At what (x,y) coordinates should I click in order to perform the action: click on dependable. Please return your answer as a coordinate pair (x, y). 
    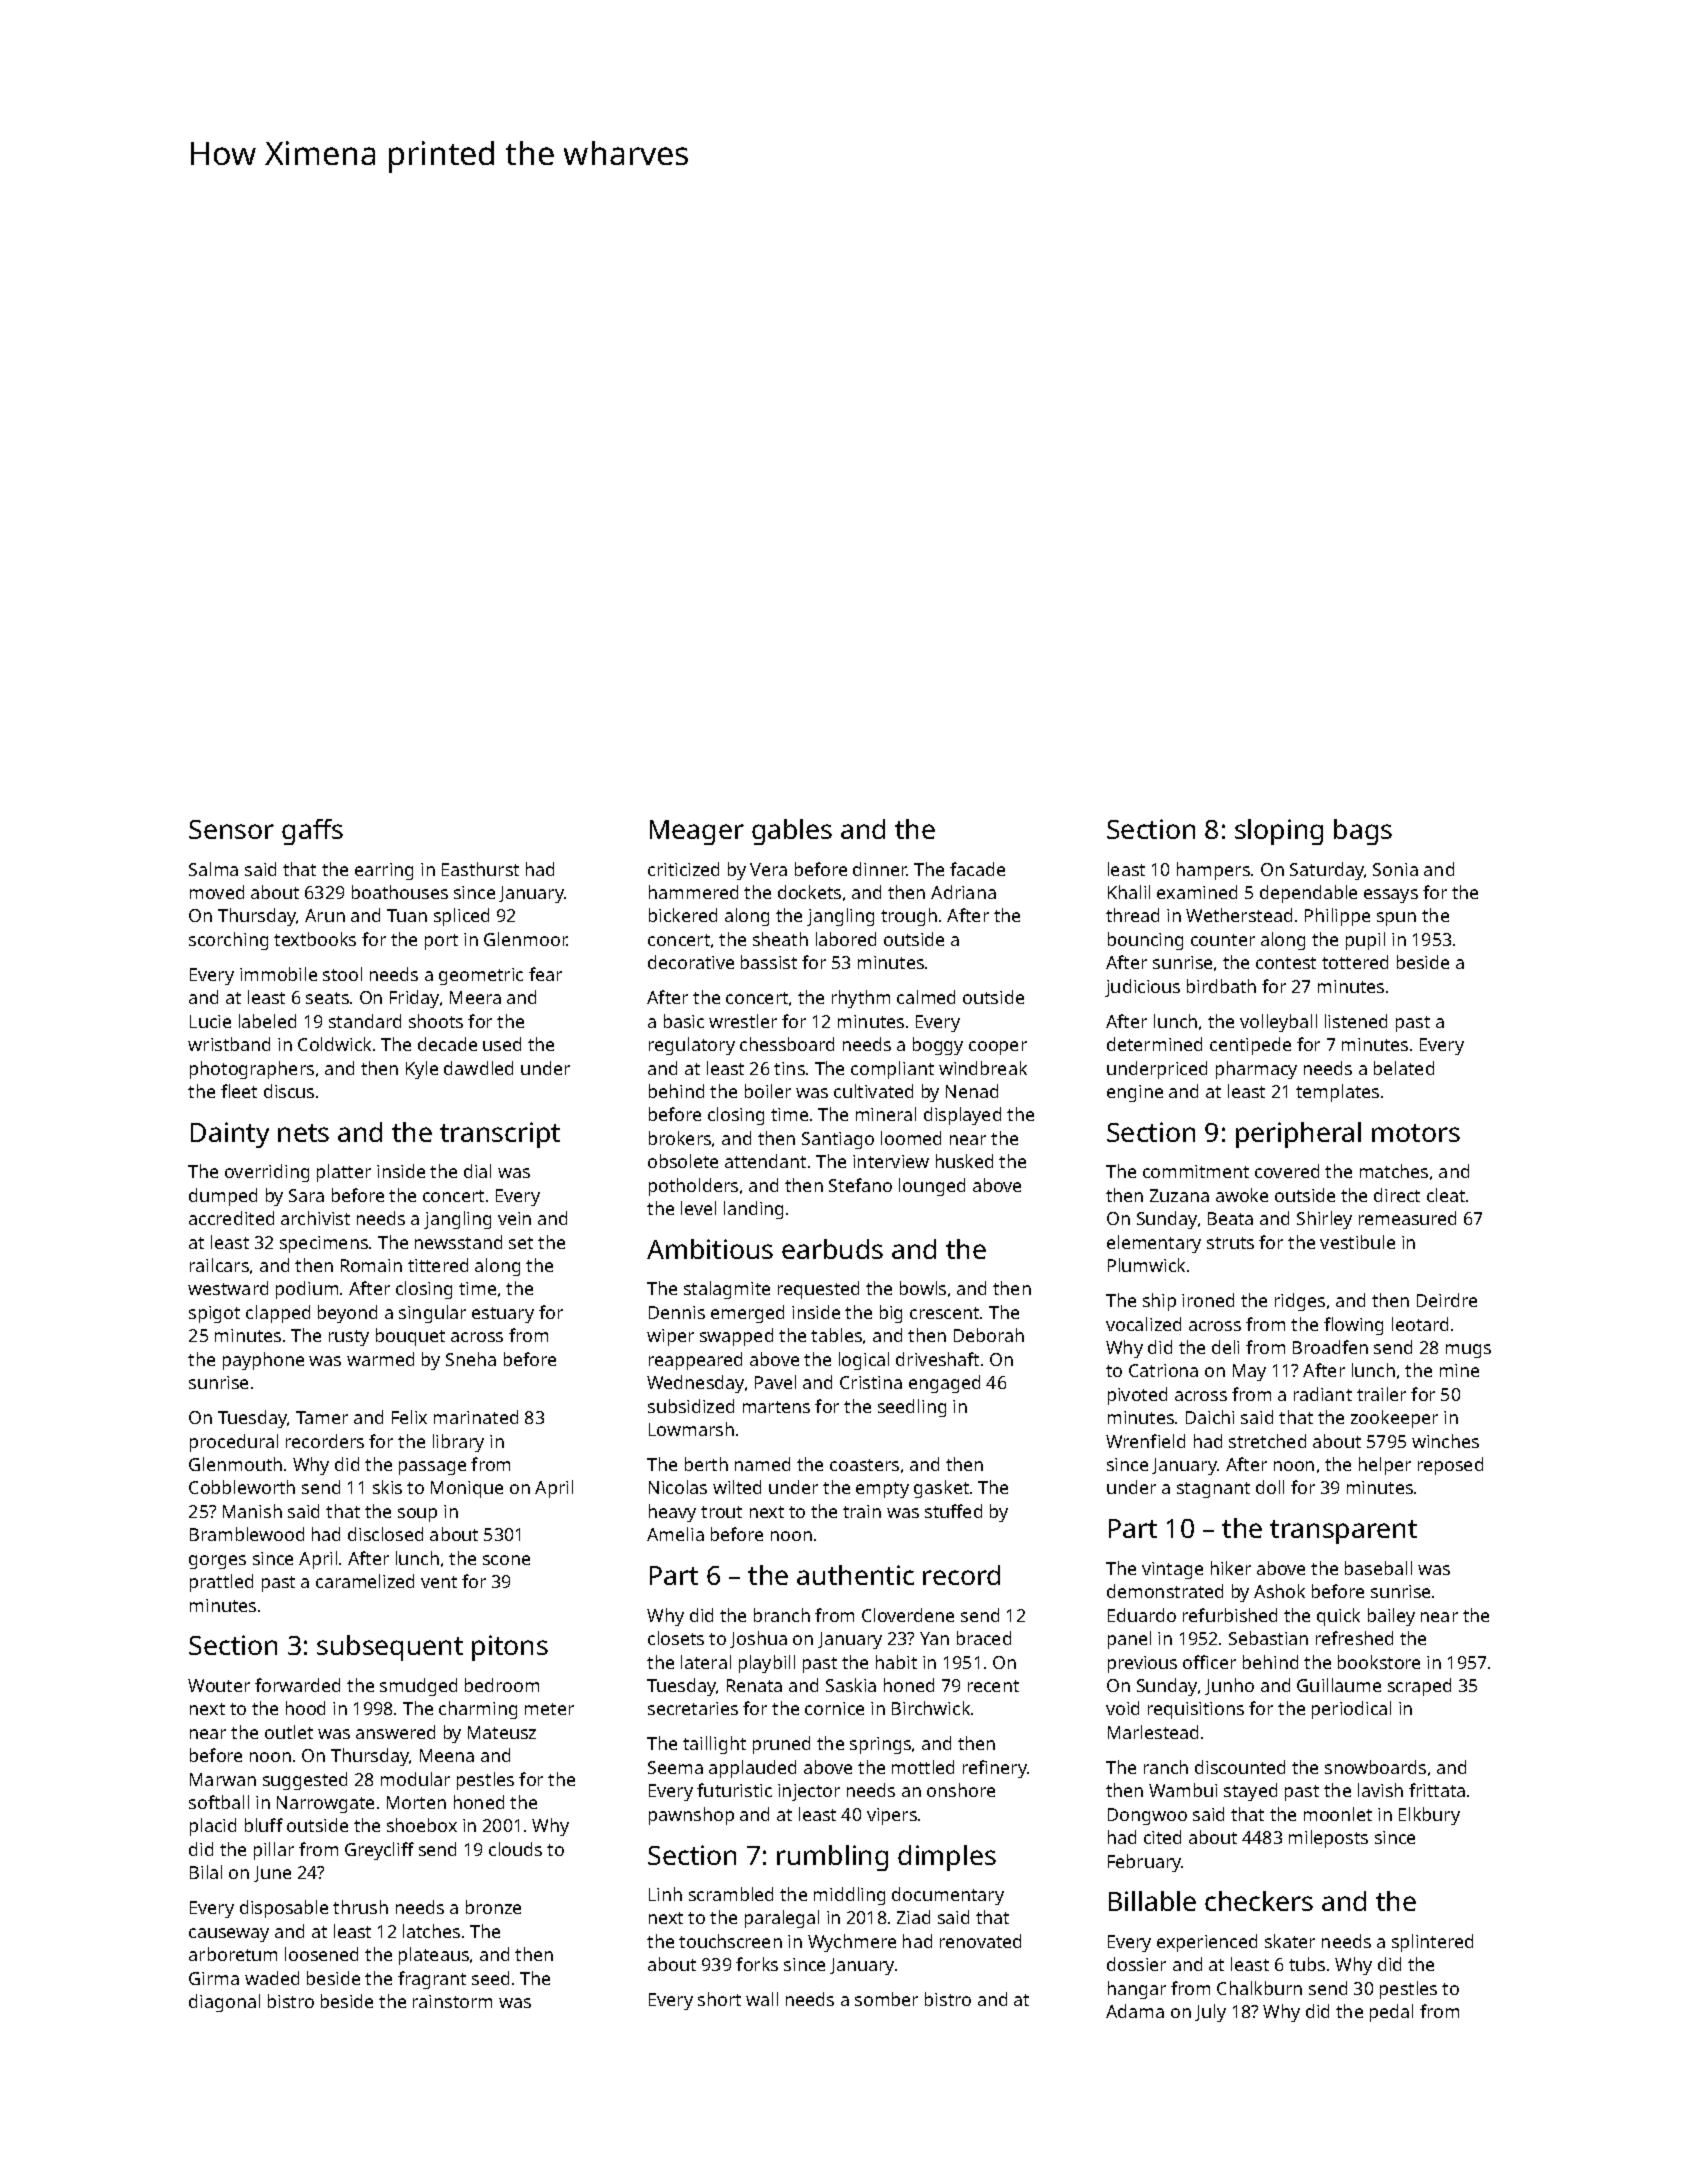
    Looking at the image, I should click on (1308, 894).
